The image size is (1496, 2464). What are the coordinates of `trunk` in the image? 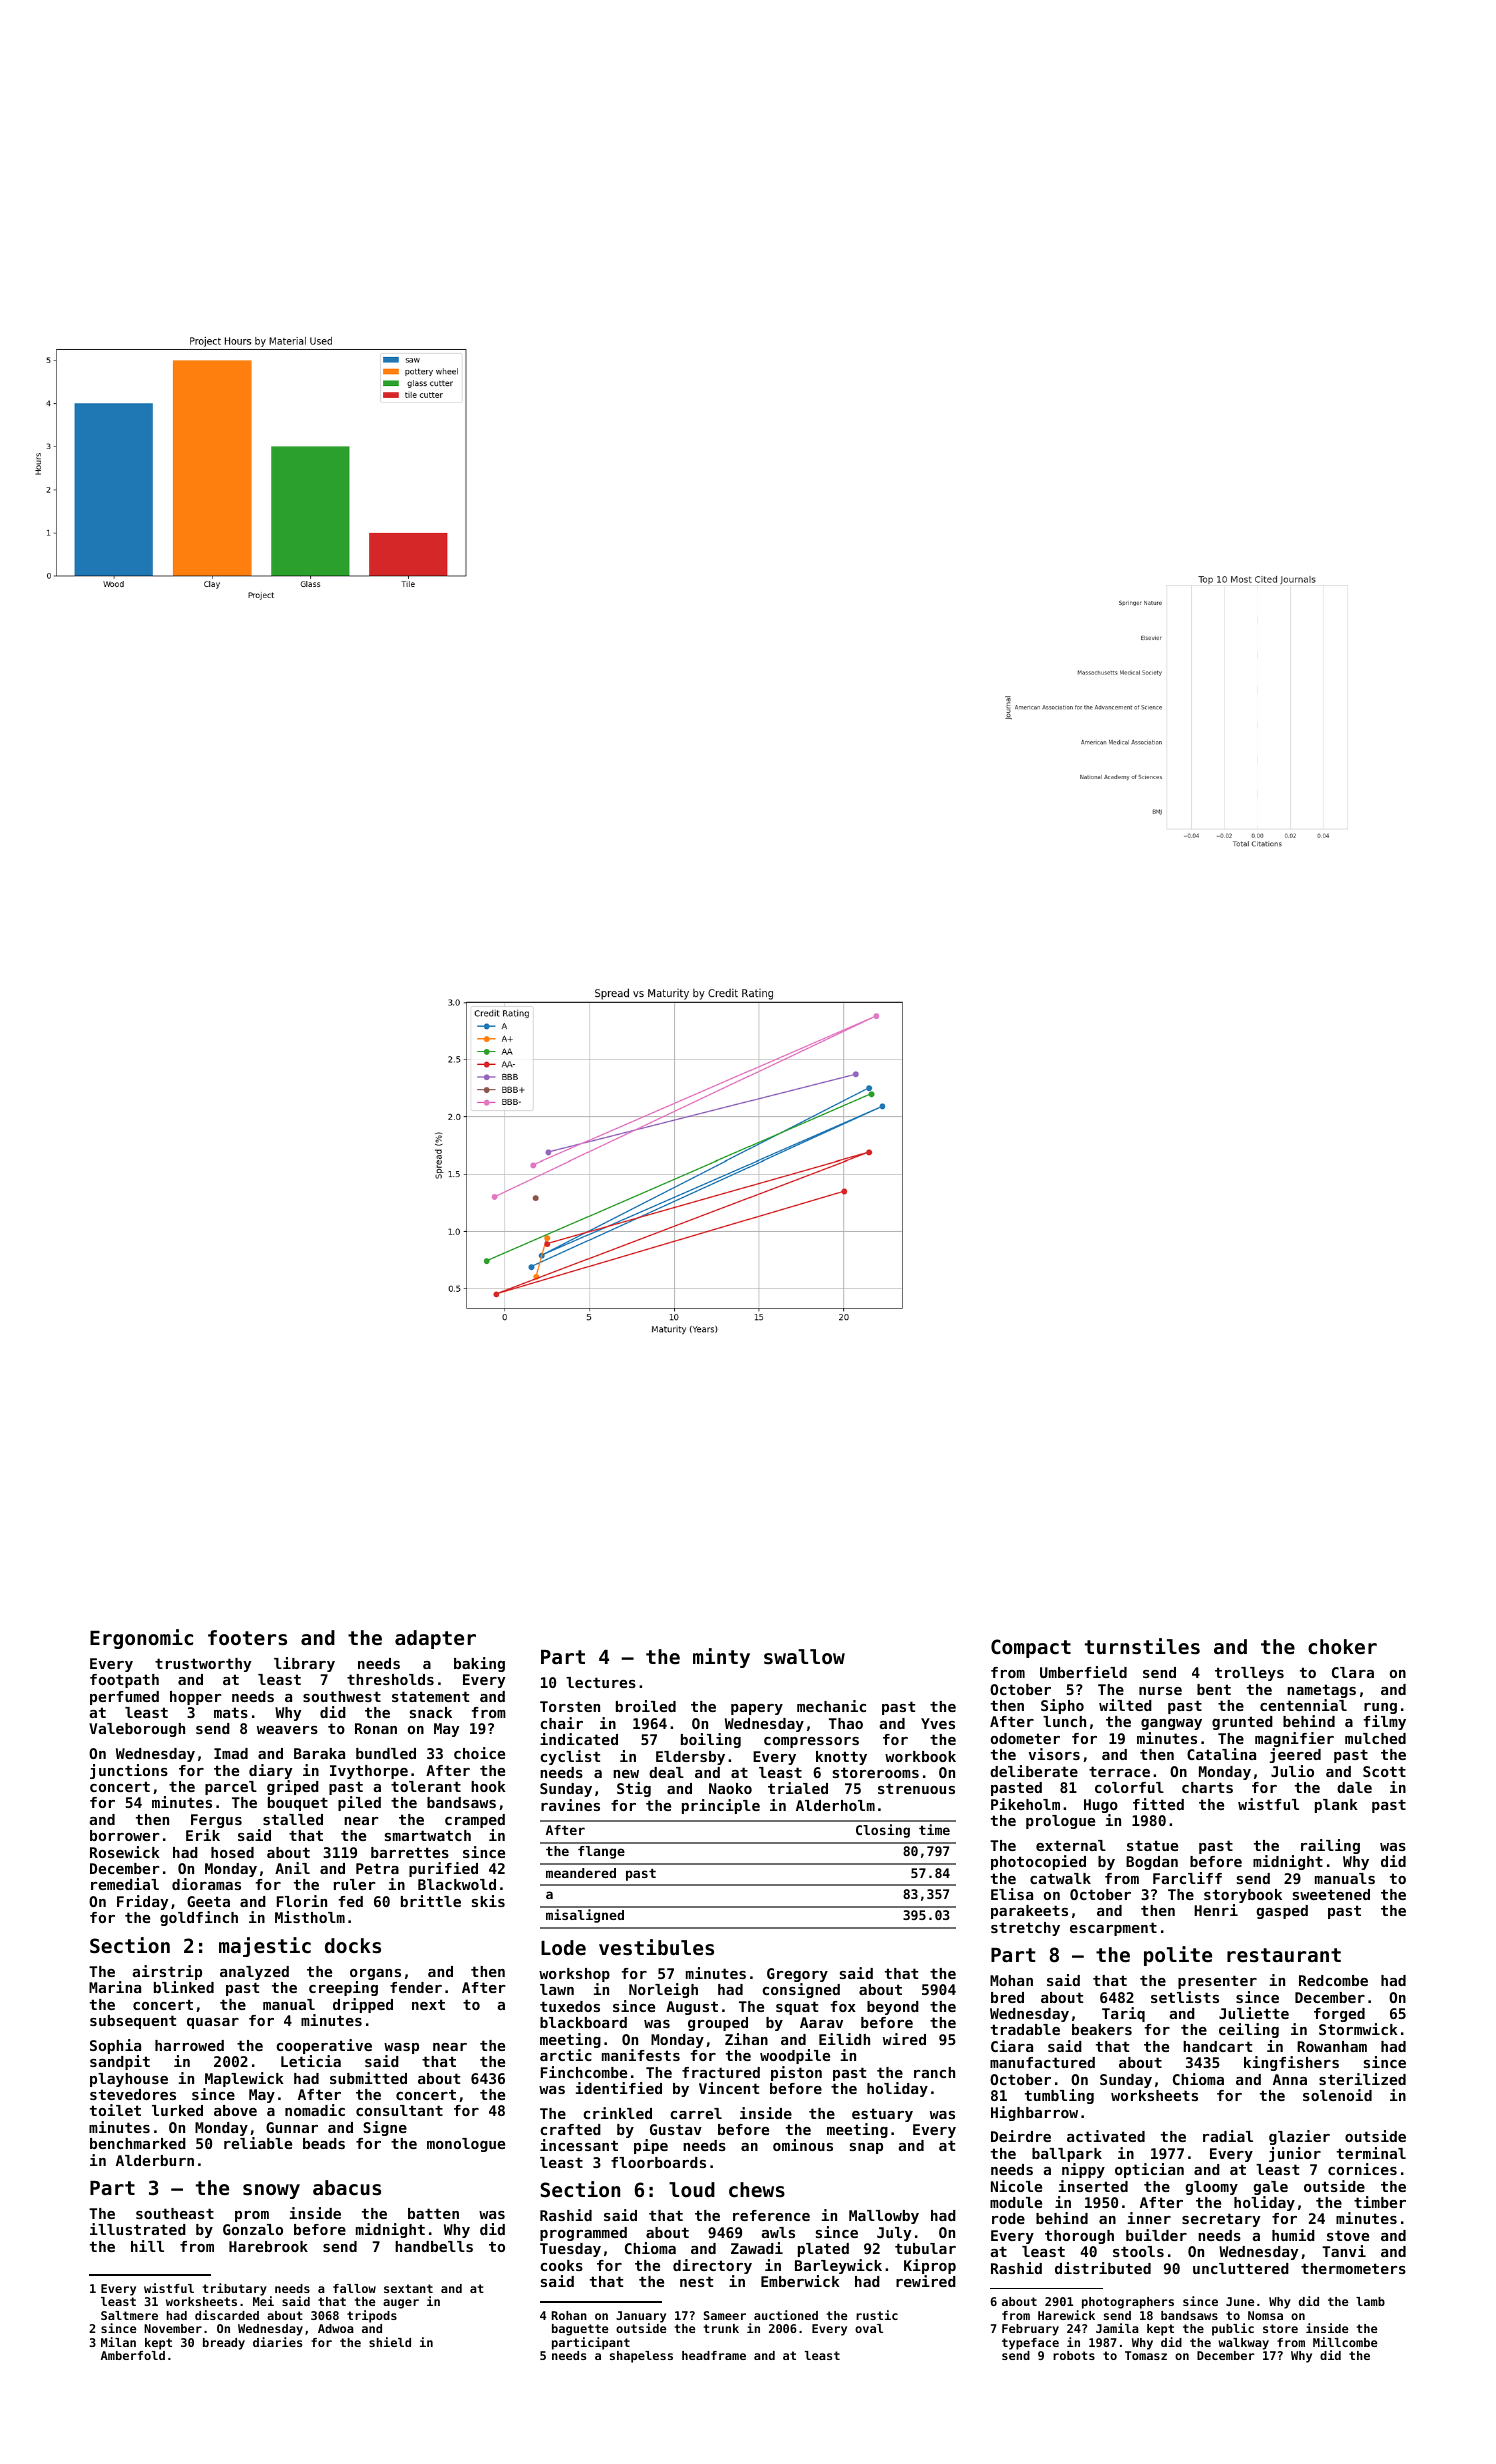 It's located at (721, 2328).
